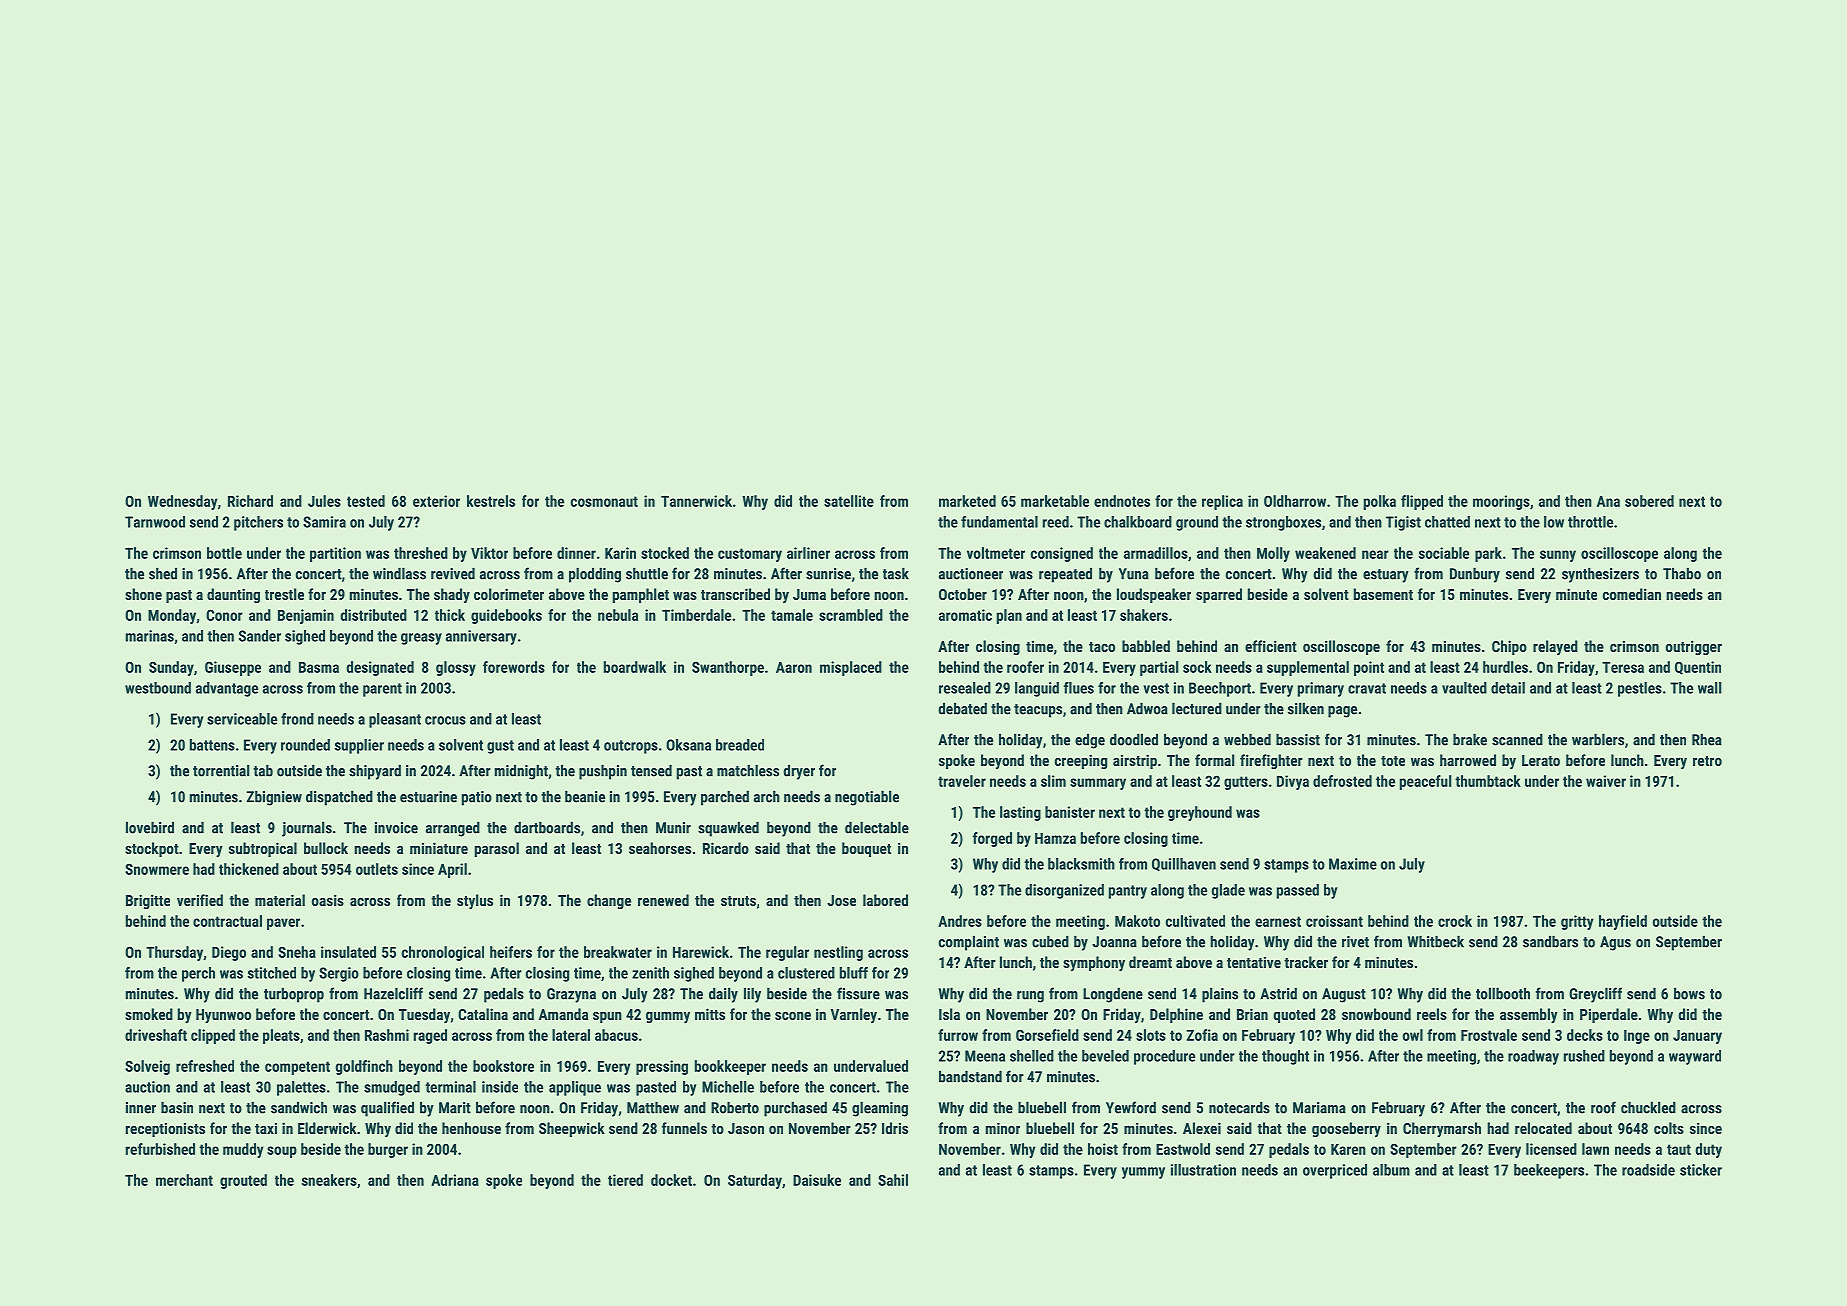 The width and height of the screenshot is (1847, 1306). What do you see at coordinates (1554, 522) in the screenshot?
I see `low` at bounding box center [1554, 522].
